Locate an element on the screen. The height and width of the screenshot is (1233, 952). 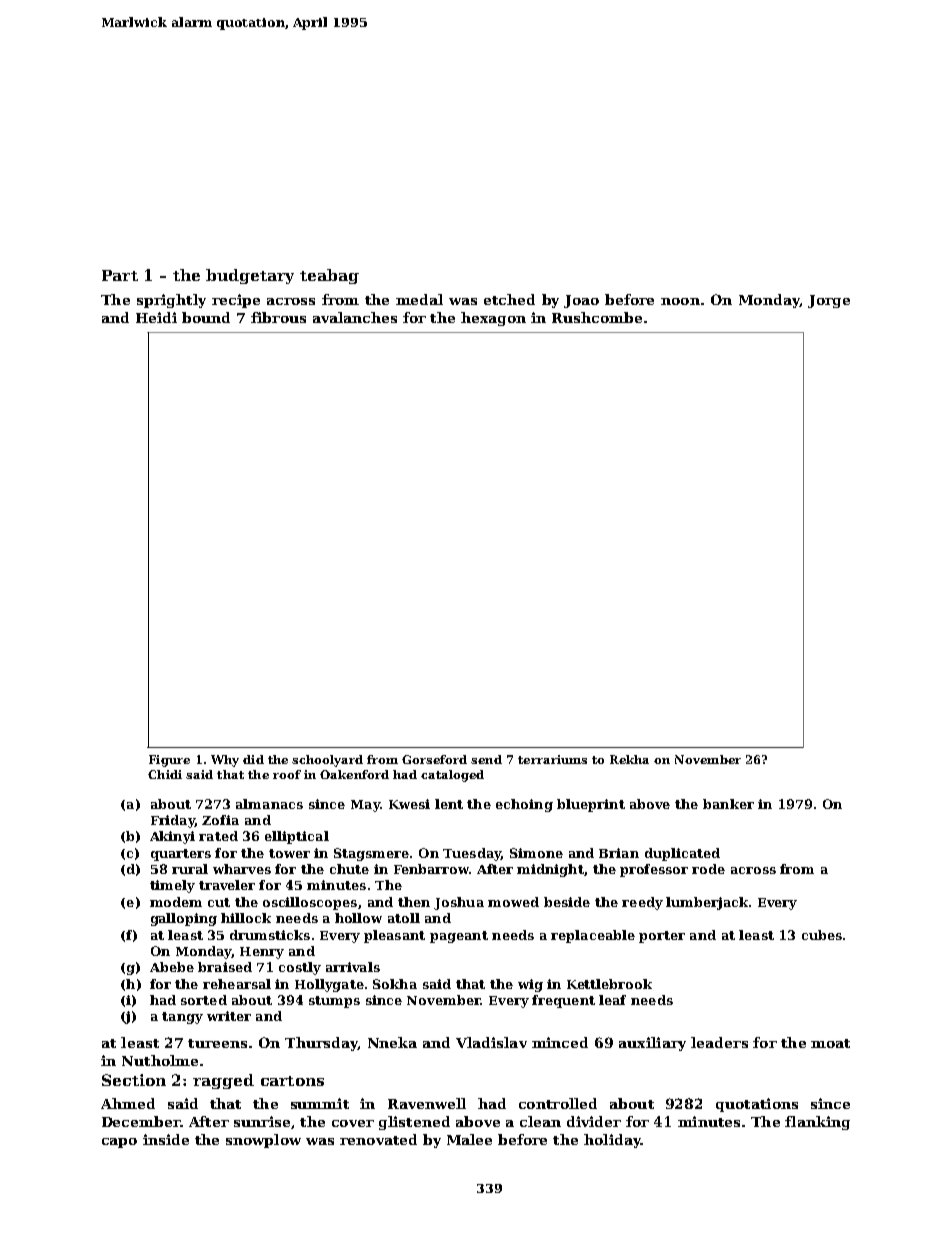
cartons is located at coordinates (292, 1081).
